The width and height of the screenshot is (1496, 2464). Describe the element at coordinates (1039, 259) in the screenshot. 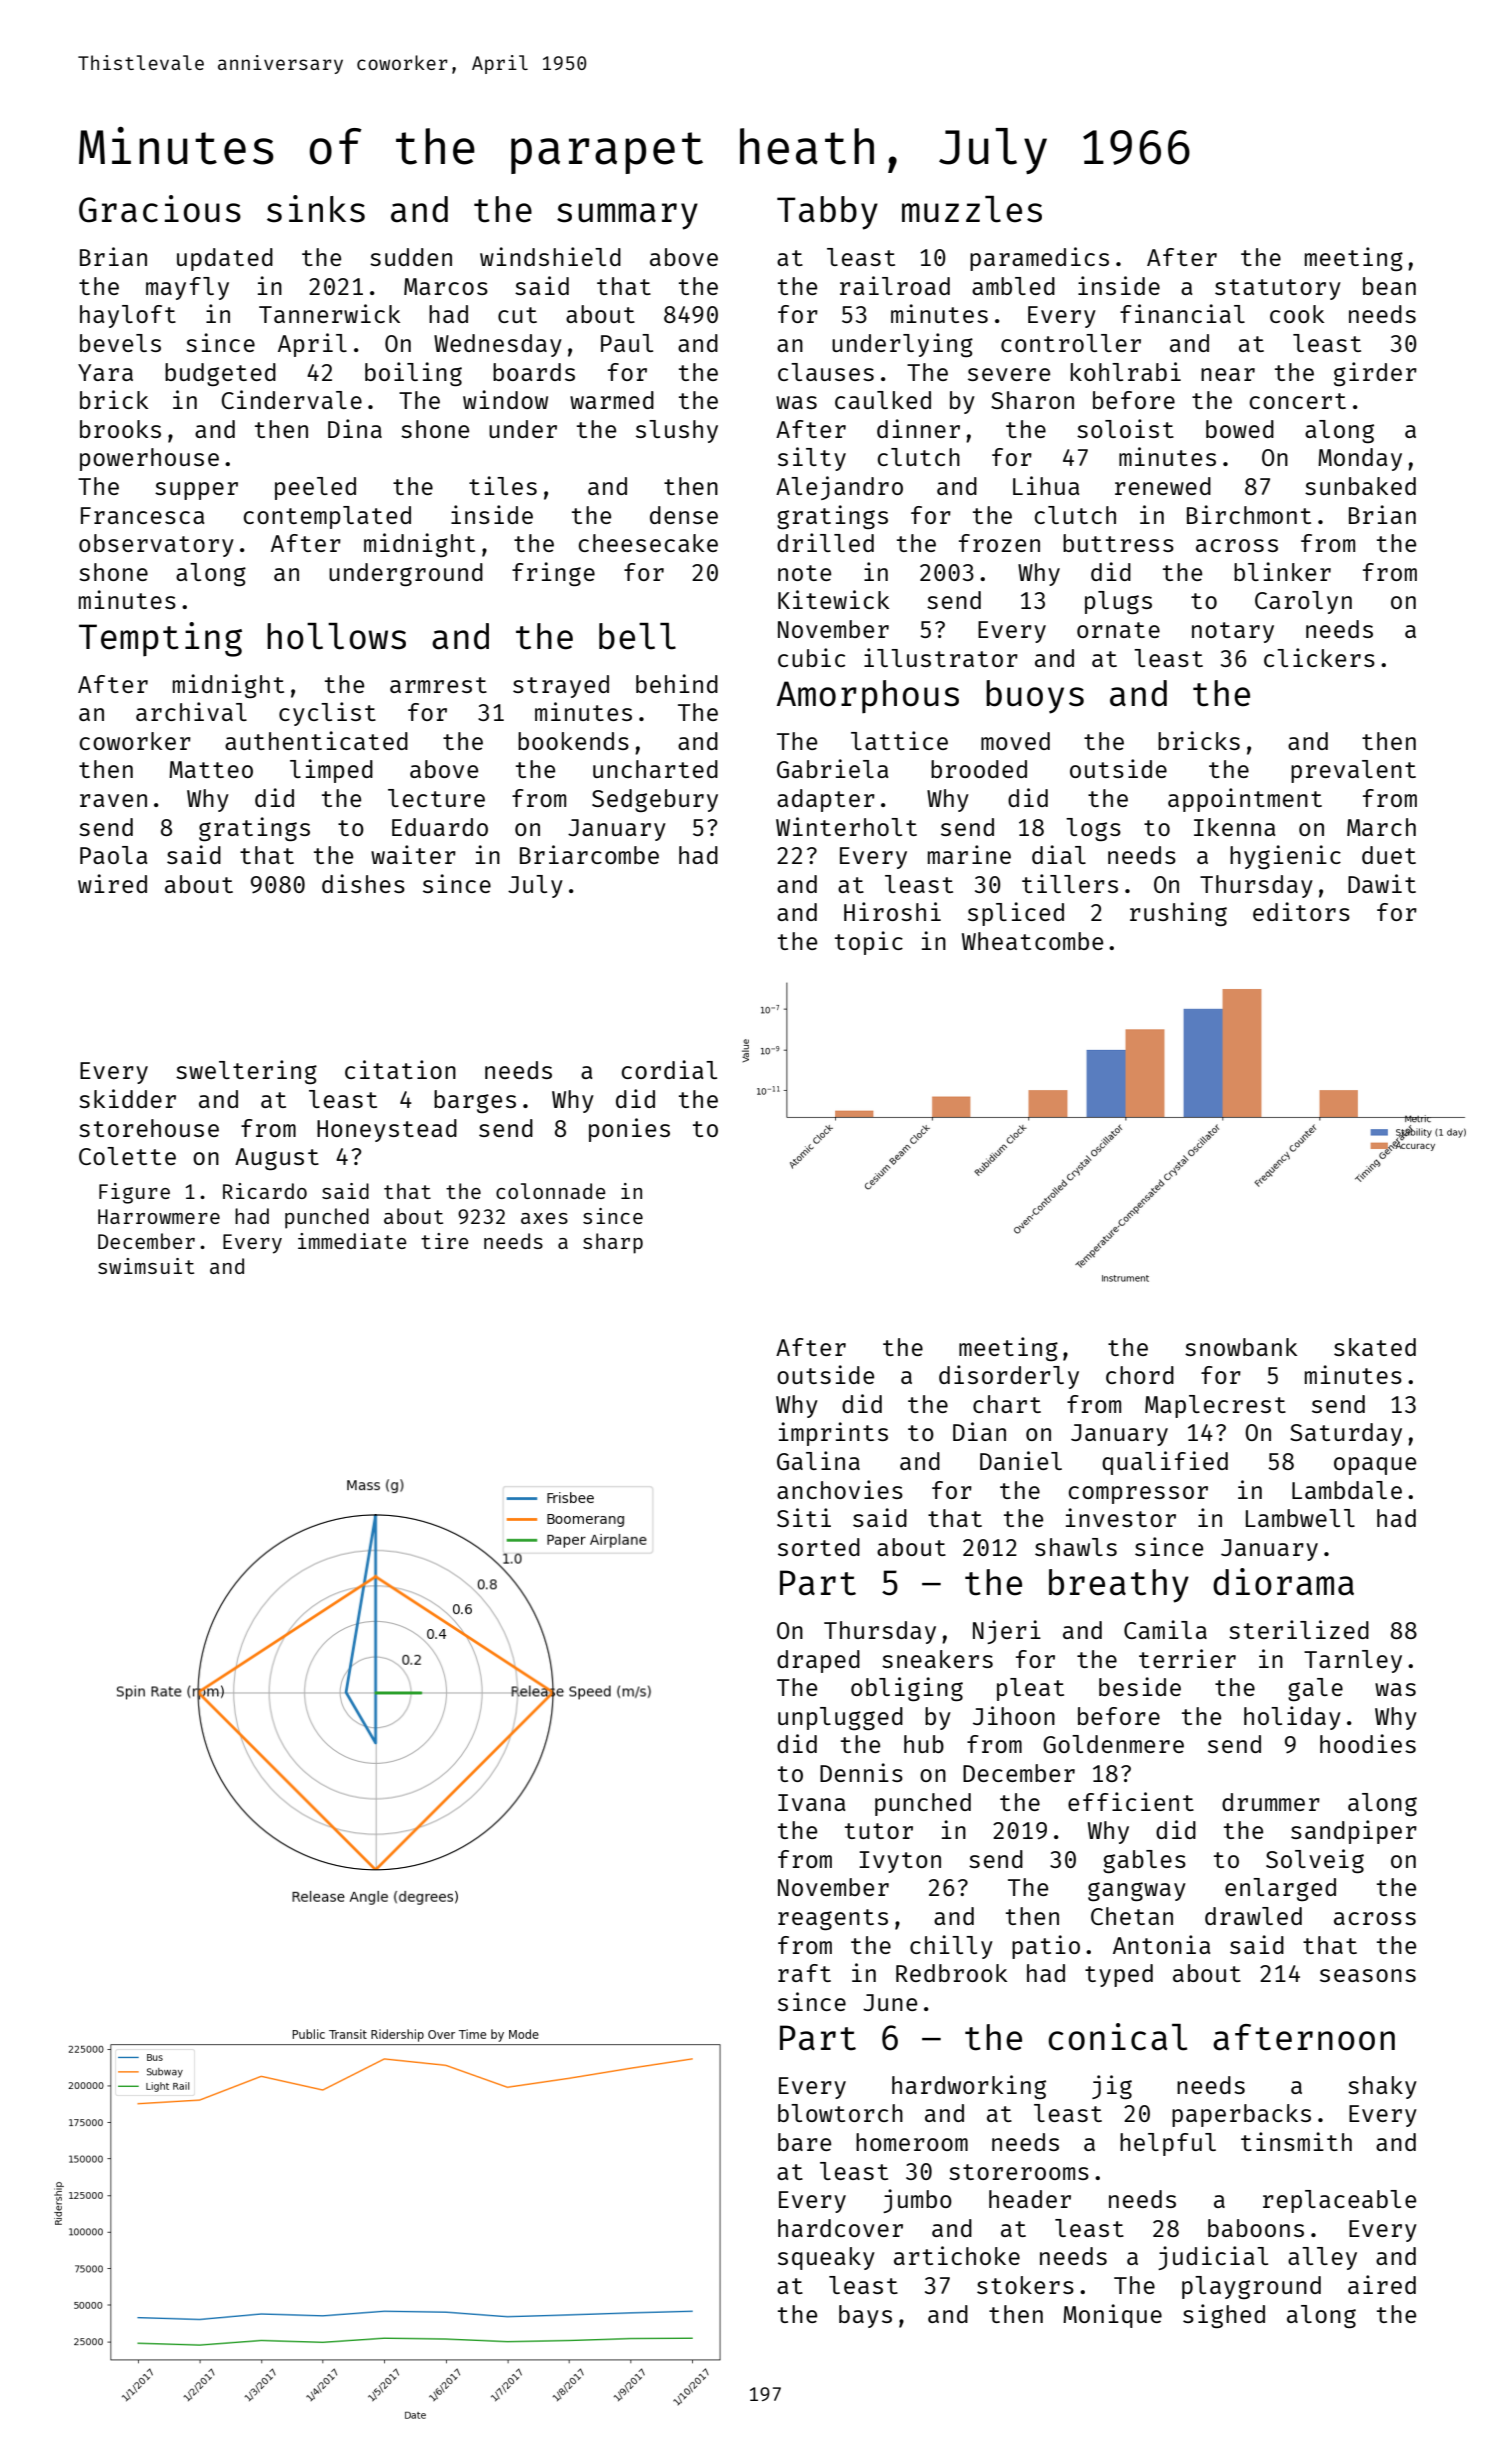

I see `paramedics` at that location.
